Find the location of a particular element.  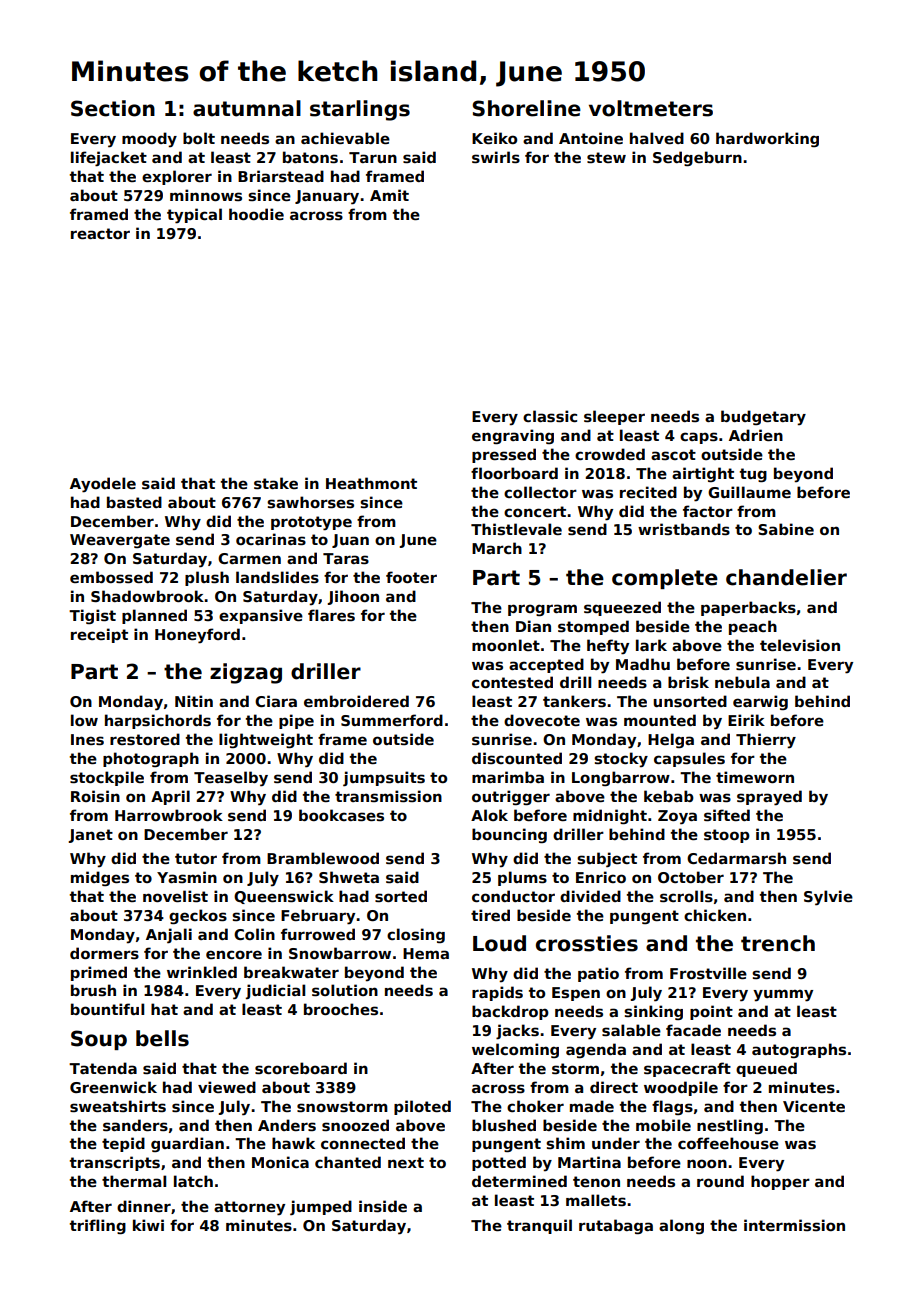

attorney is located at coordinates (249, 1208).
